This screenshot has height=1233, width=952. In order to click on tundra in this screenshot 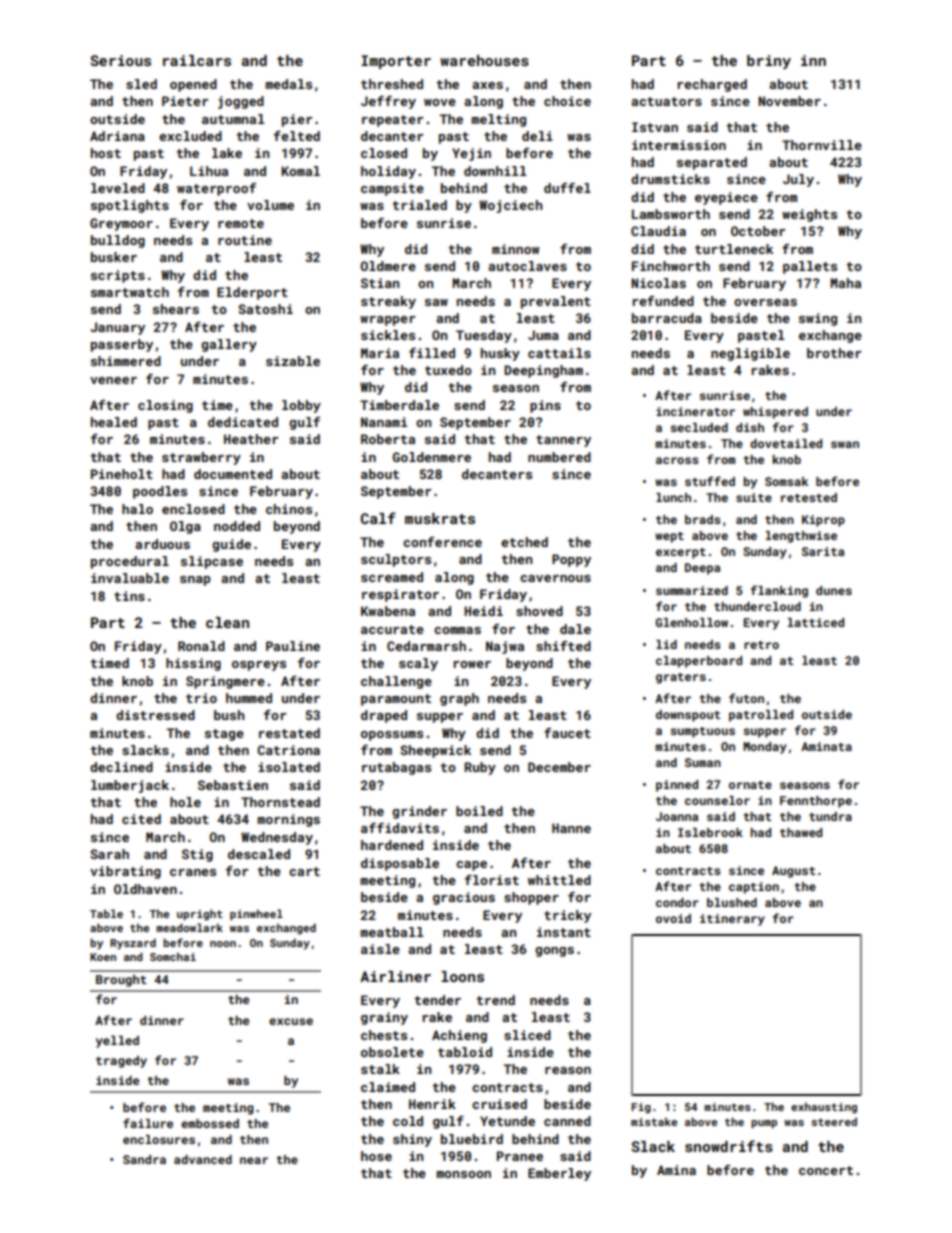, I will do `click(830, 816)`.
